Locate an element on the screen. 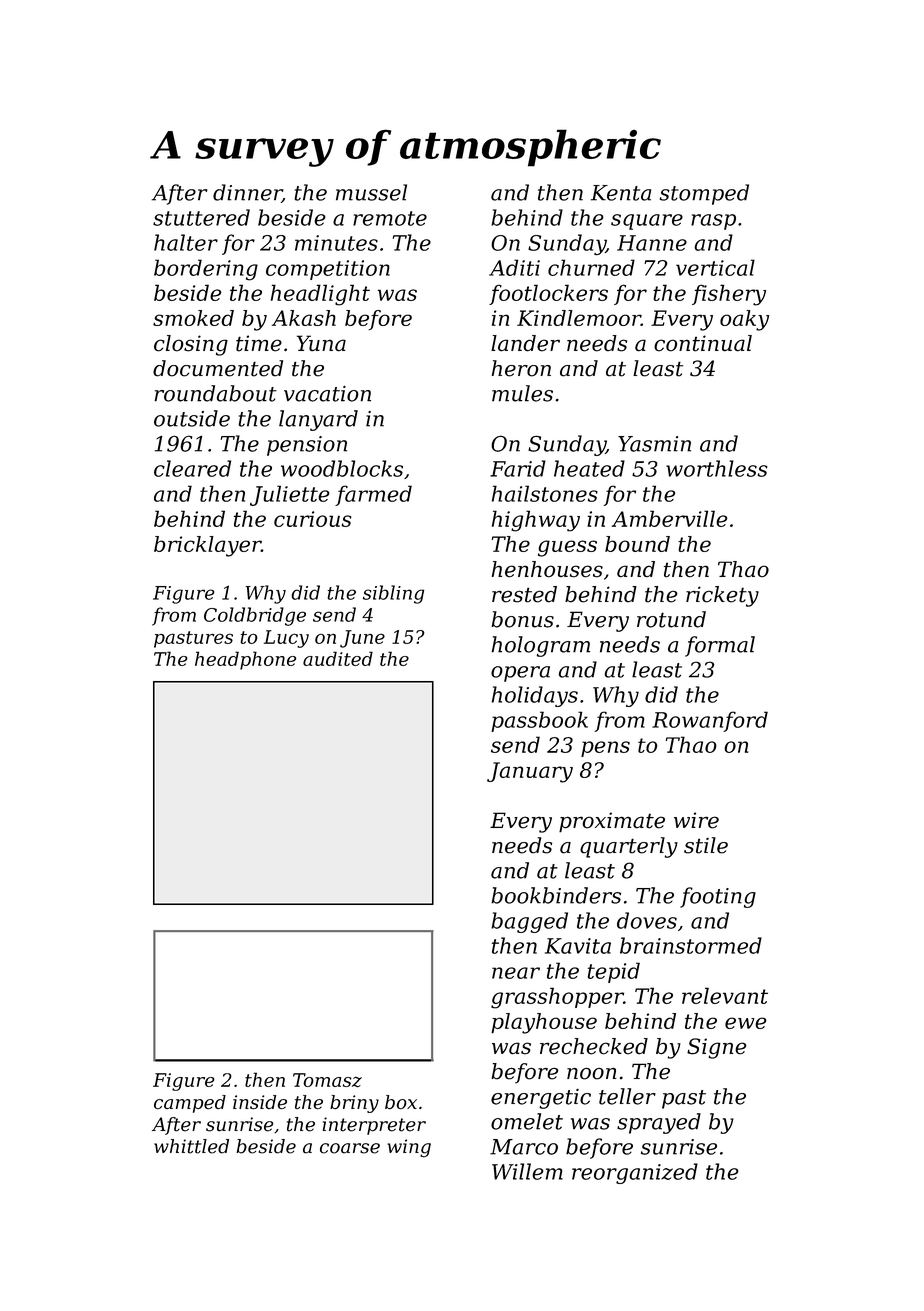 Image resolution: width=924 pixels, height=1311 pixels. worthless is located at coordinates (716, 468).
